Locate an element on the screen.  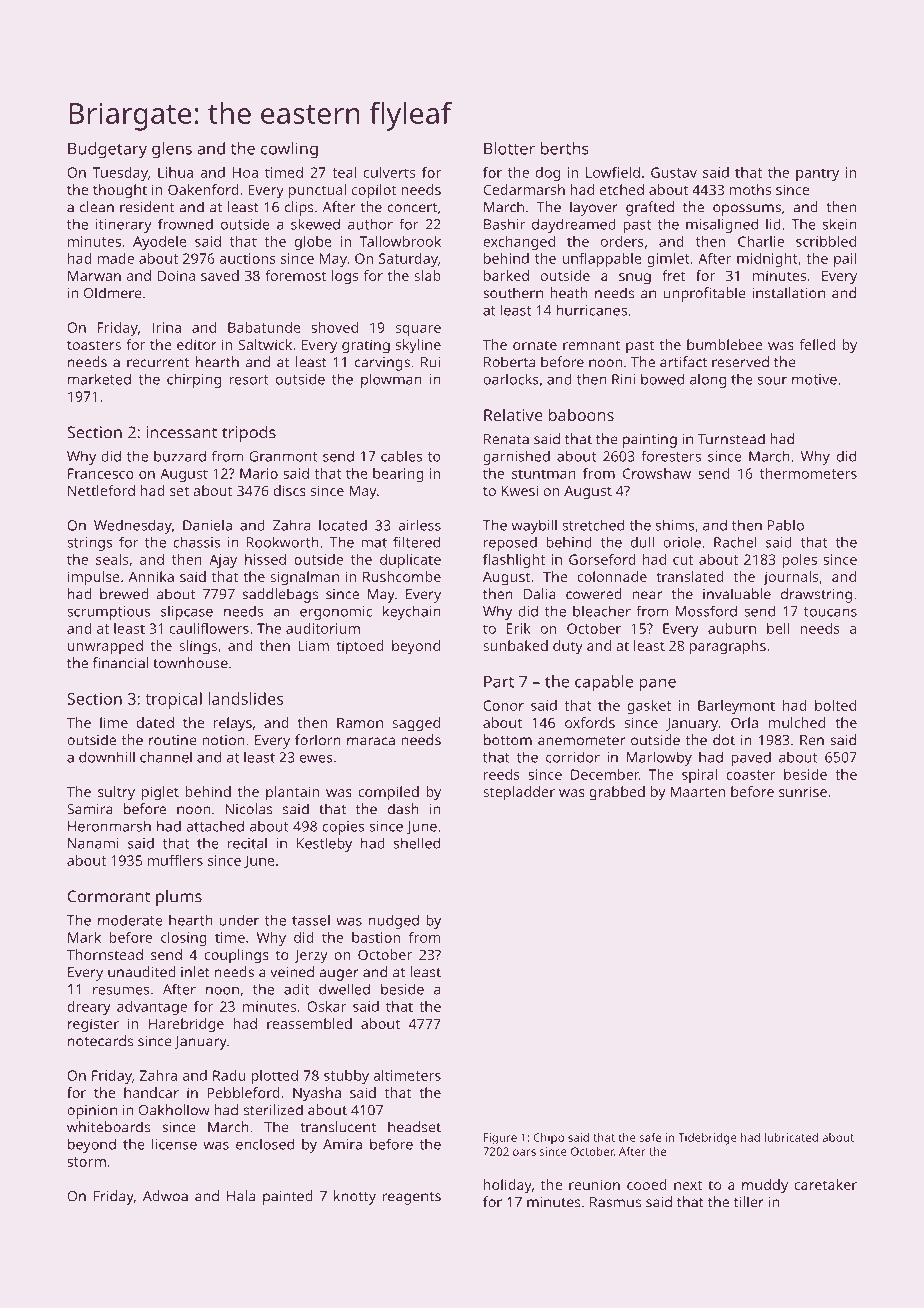
Hala is located at coordinates (241, 1196).
